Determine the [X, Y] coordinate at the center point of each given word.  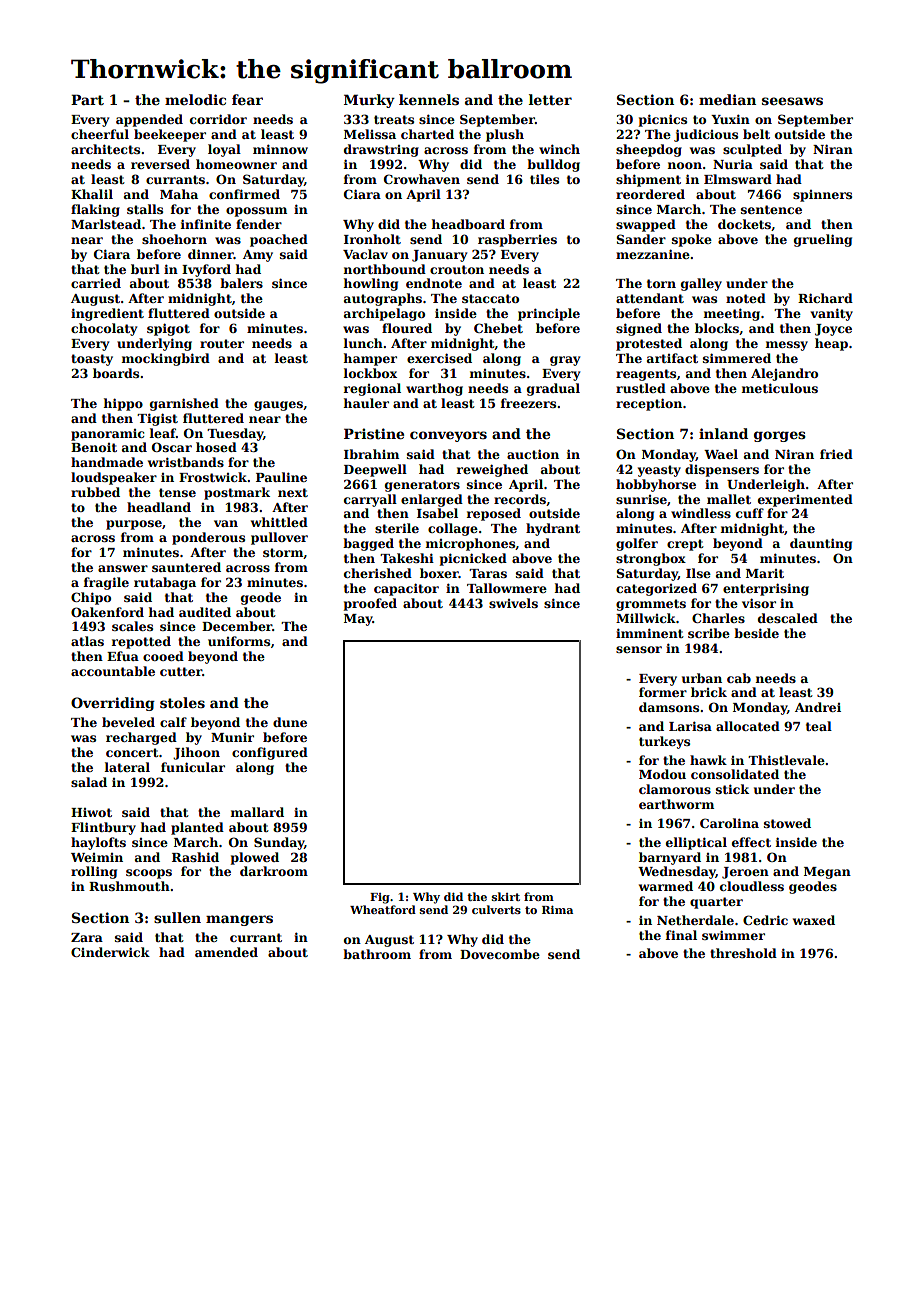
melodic [195, 99]
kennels [429, 99]
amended [226, 952]
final [681, 935]
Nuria [733, 164]
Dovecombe [500, 954]
